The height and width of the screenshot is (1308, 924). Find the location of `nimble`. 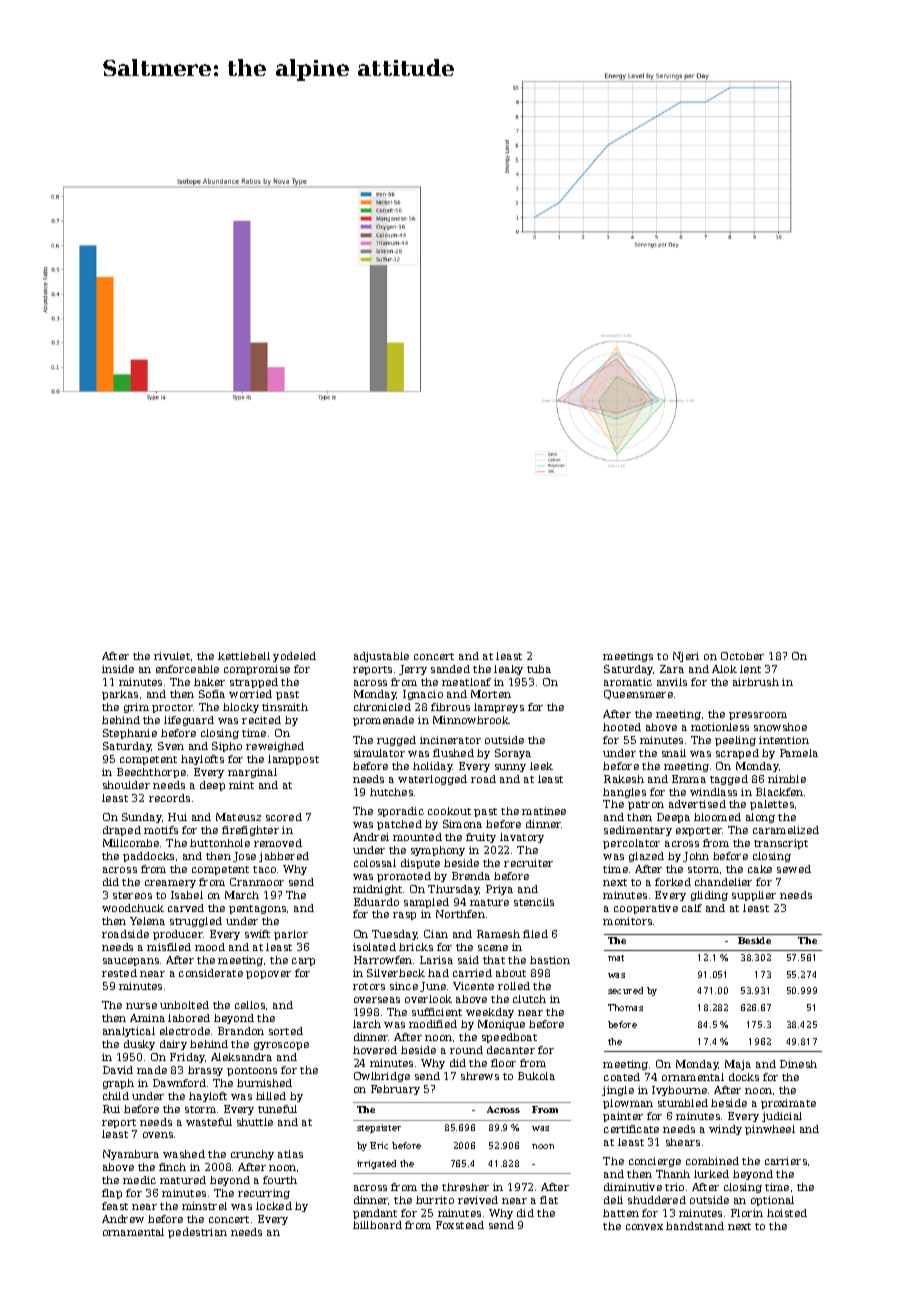

nimble is located at coordinates (787, 779).
